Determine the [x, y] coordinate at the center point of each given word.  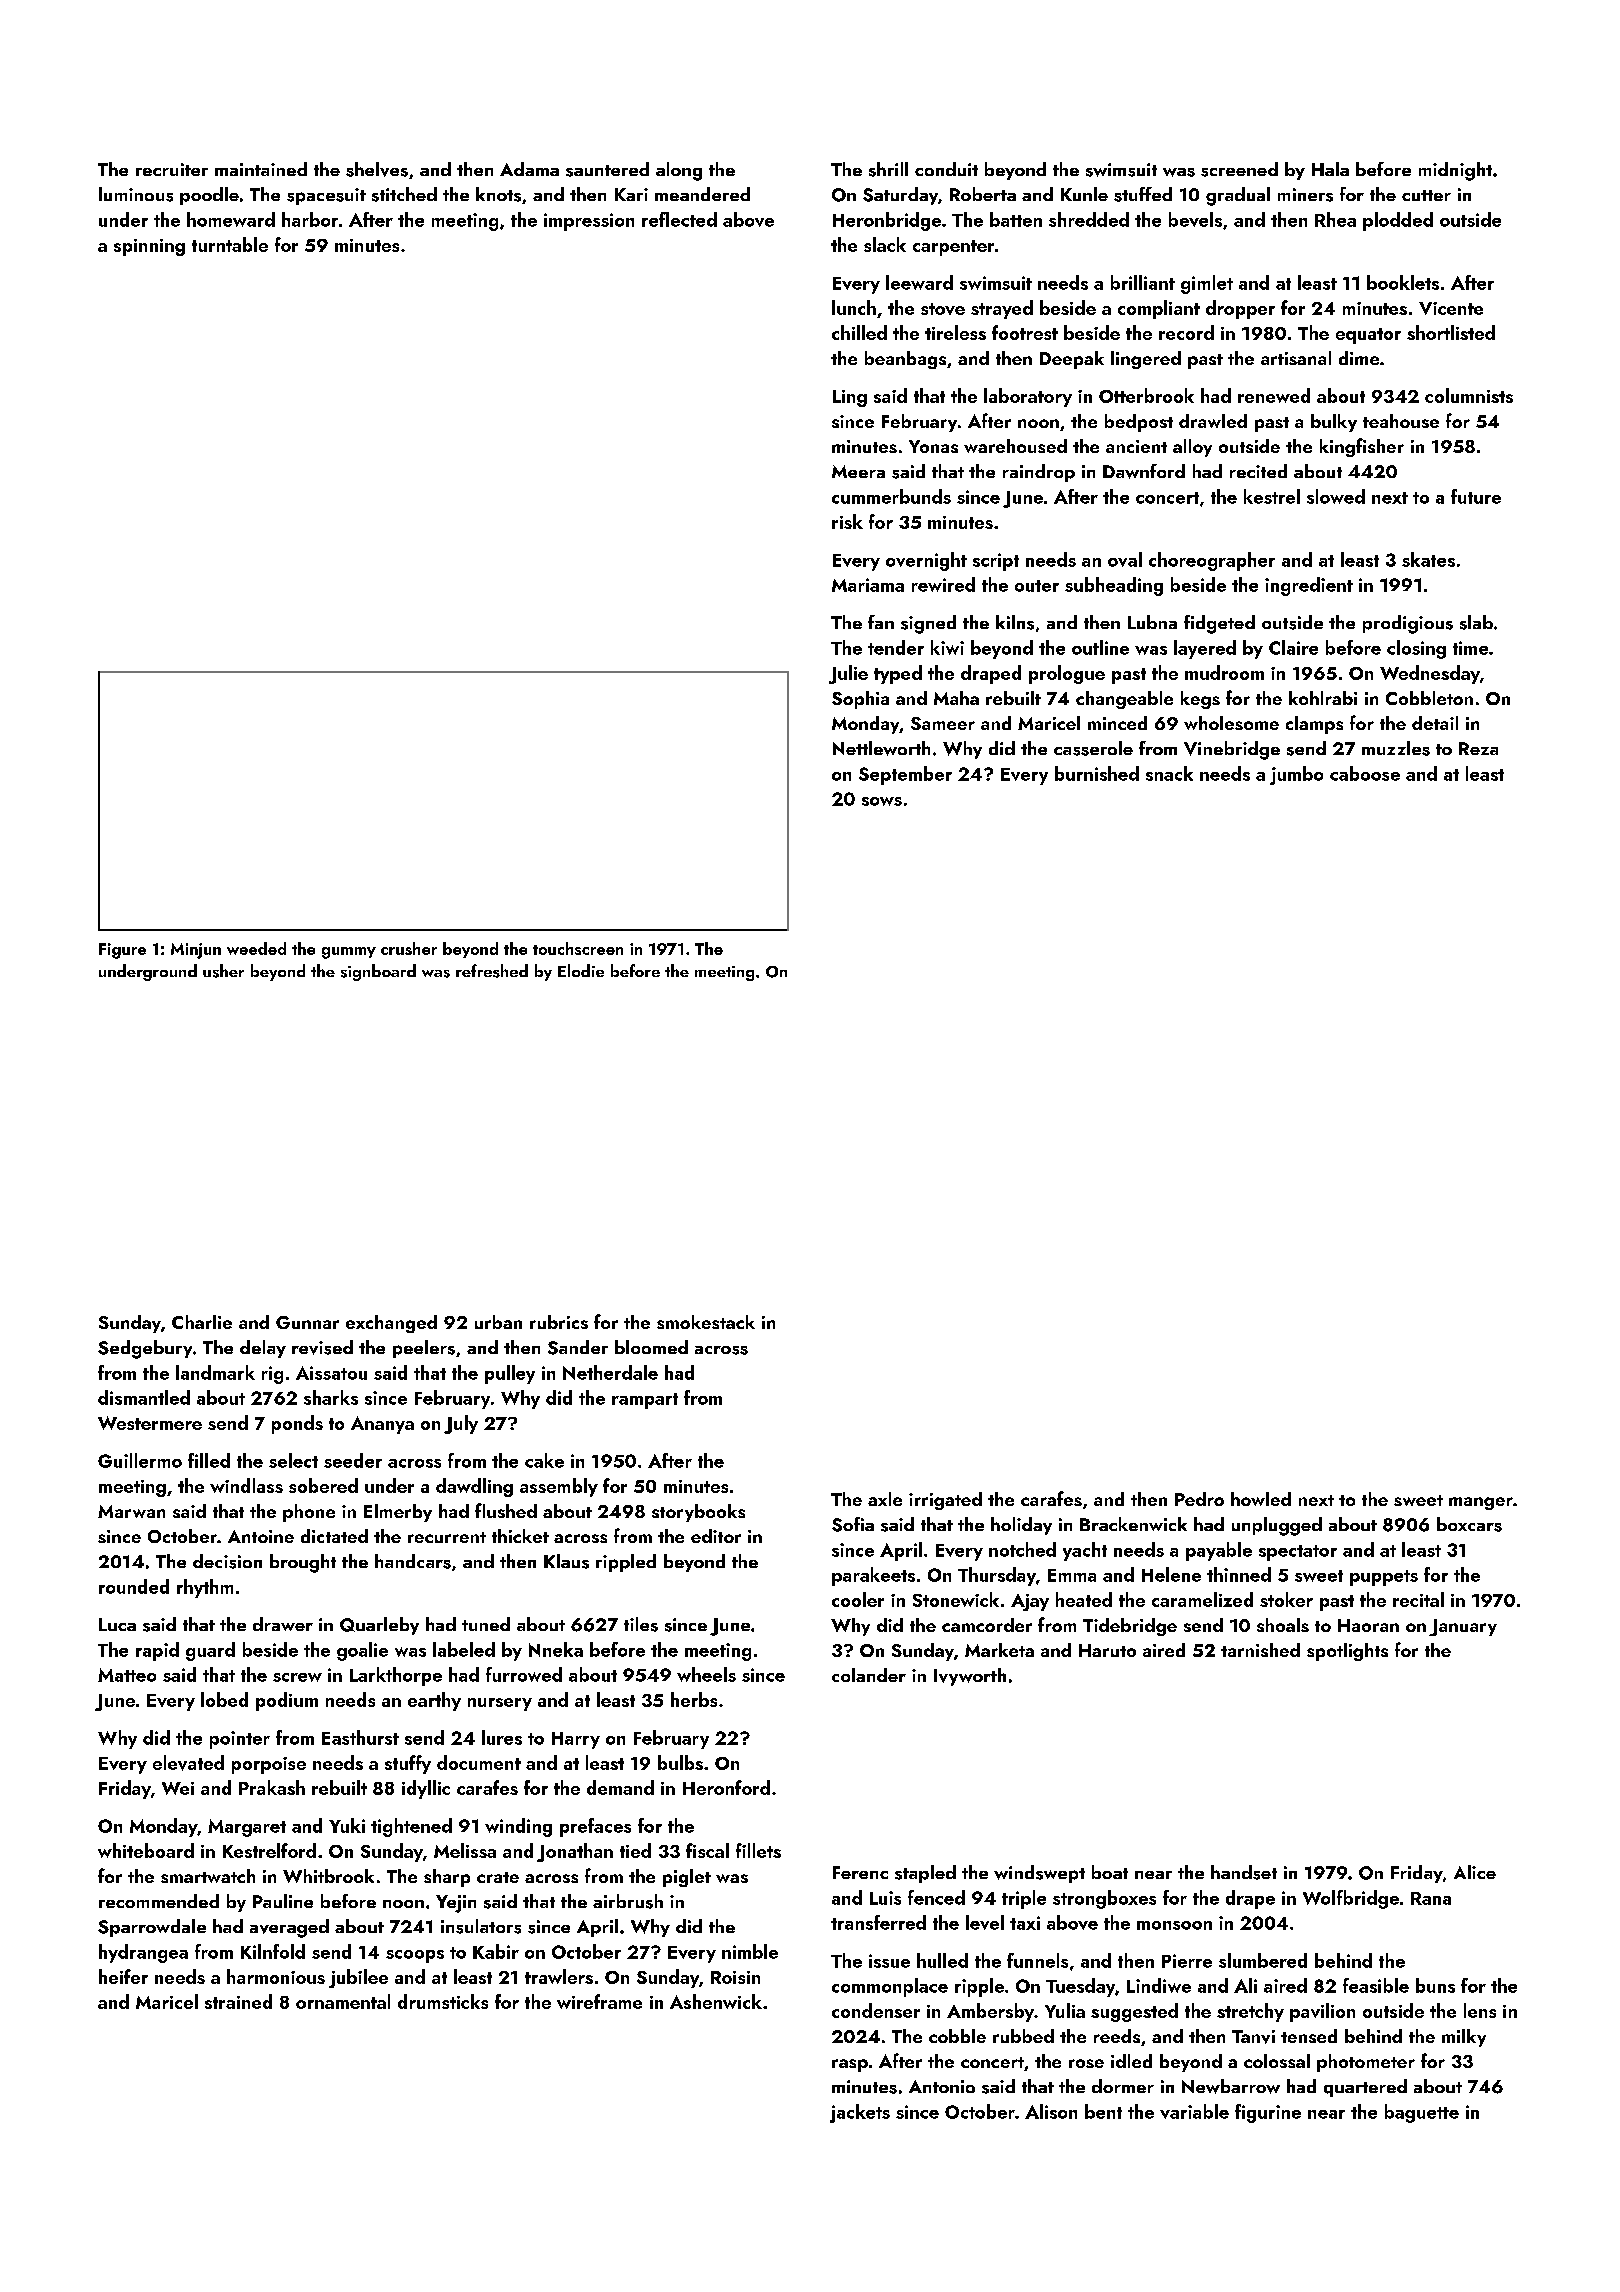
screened [1239, 169]
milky [1464, 2038]
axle [885, 1499]
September [905, 775]
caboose [1365, 773]
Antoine [261, 1536]
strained [238, 2001]
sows [882, 801]
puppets [1384, 1578]
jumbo [1296, 775]
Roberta [983, 194]
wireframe [599, 2001]
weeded [256, 948]
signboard [378, 972]
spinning [149, 247]
